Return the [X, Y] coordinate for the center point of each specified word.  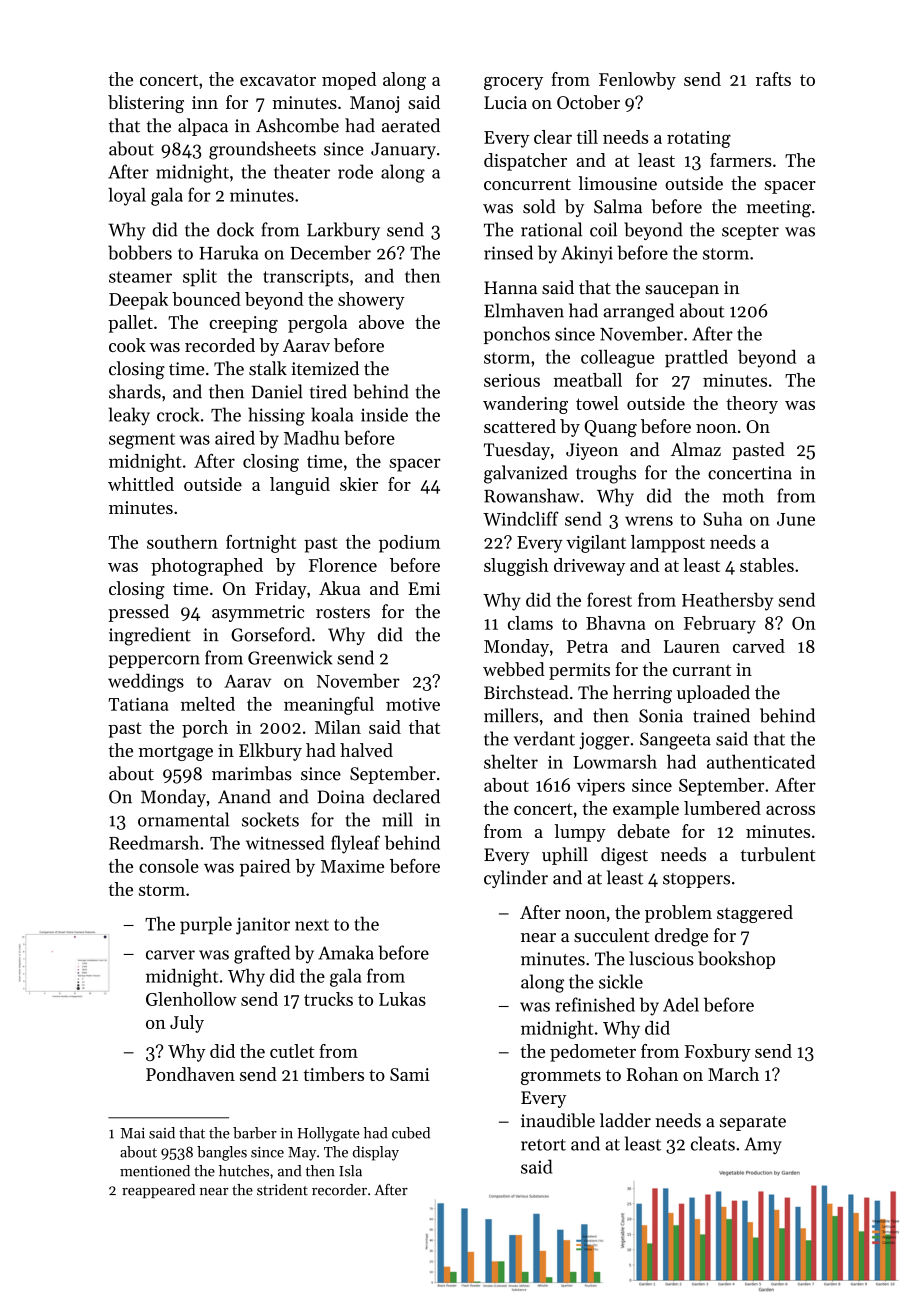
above [381, 322]
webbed [514, 669]
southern [182, 542]
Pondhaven [190, 1074]
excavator [278, 80]
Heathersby [727, 602]
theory [752, 405]
